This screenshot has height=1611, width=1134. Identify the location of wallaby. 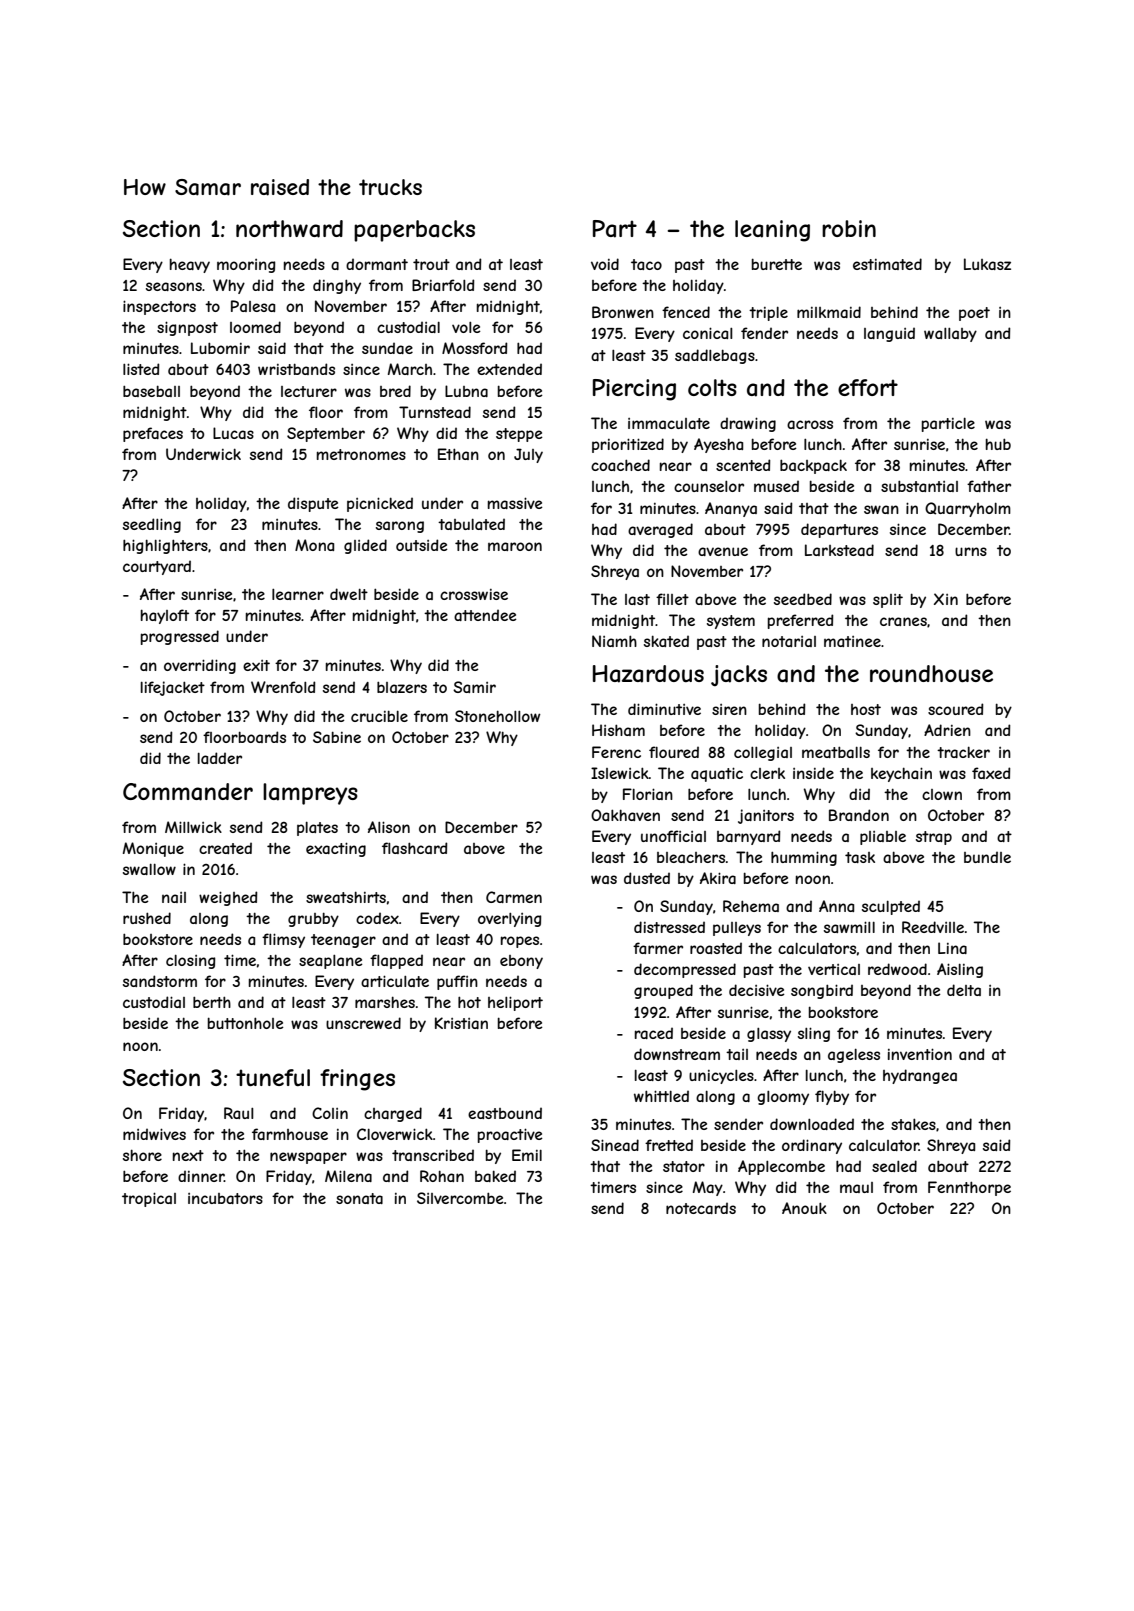
(950, 335).
